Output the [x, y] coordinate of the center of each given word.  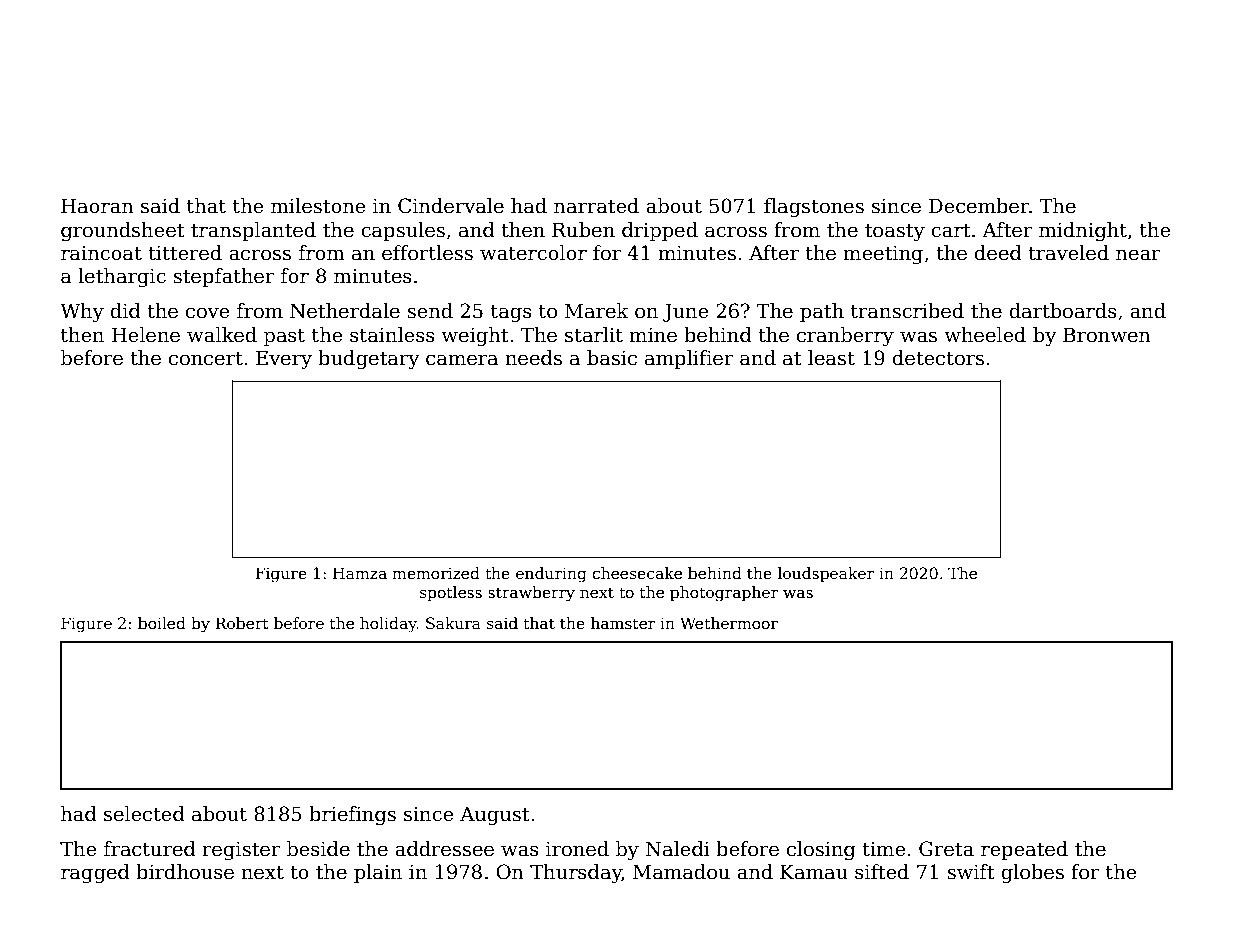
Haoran [97, 206]
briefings [352, 815]
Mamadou [681, 872]
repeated [1024, 850]
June [686, 312]
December [979, 206]
